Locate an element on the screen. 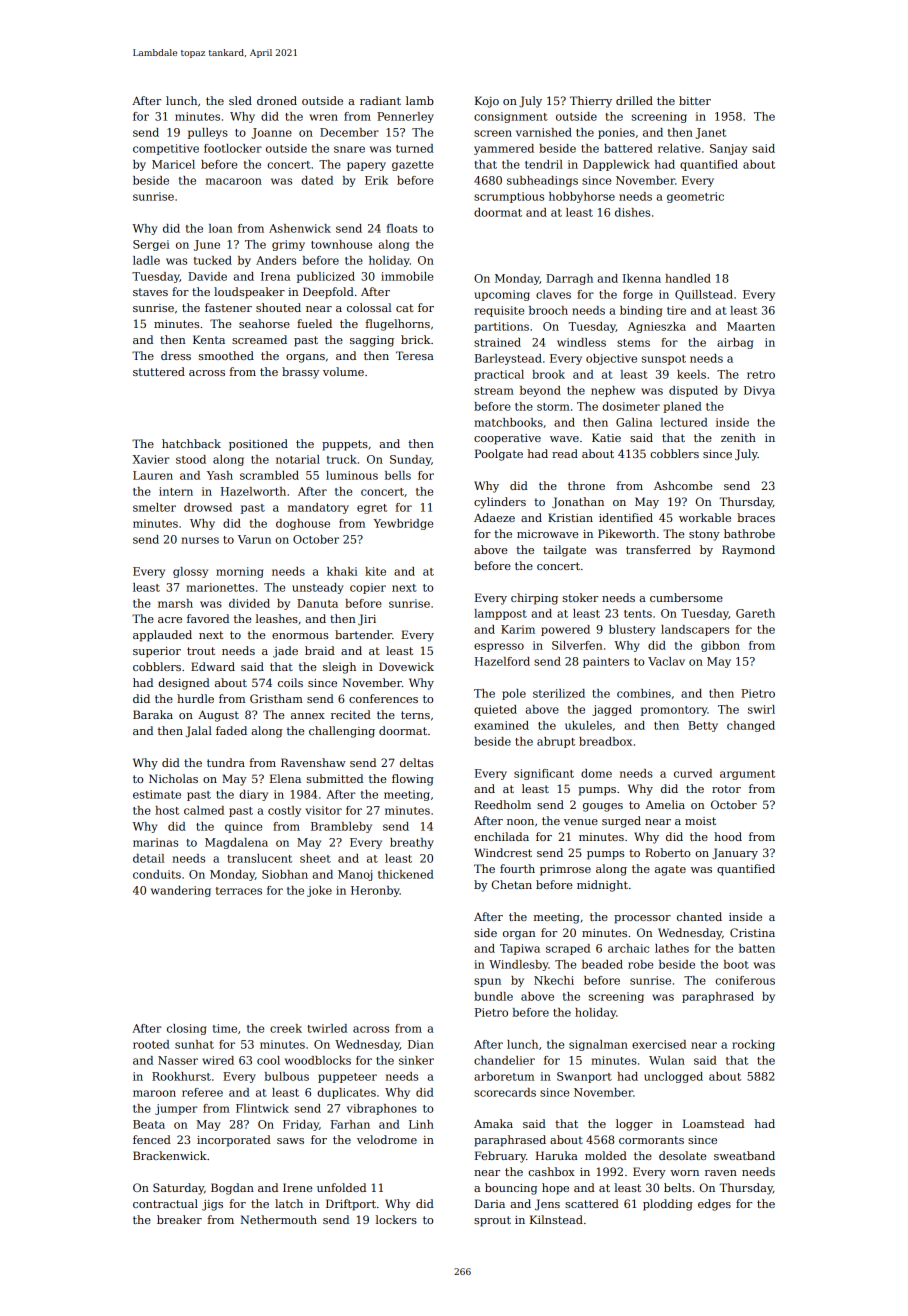 The width and height of the screenshot is (908, 1316). Irene is located at coordinates (297, 1187).
